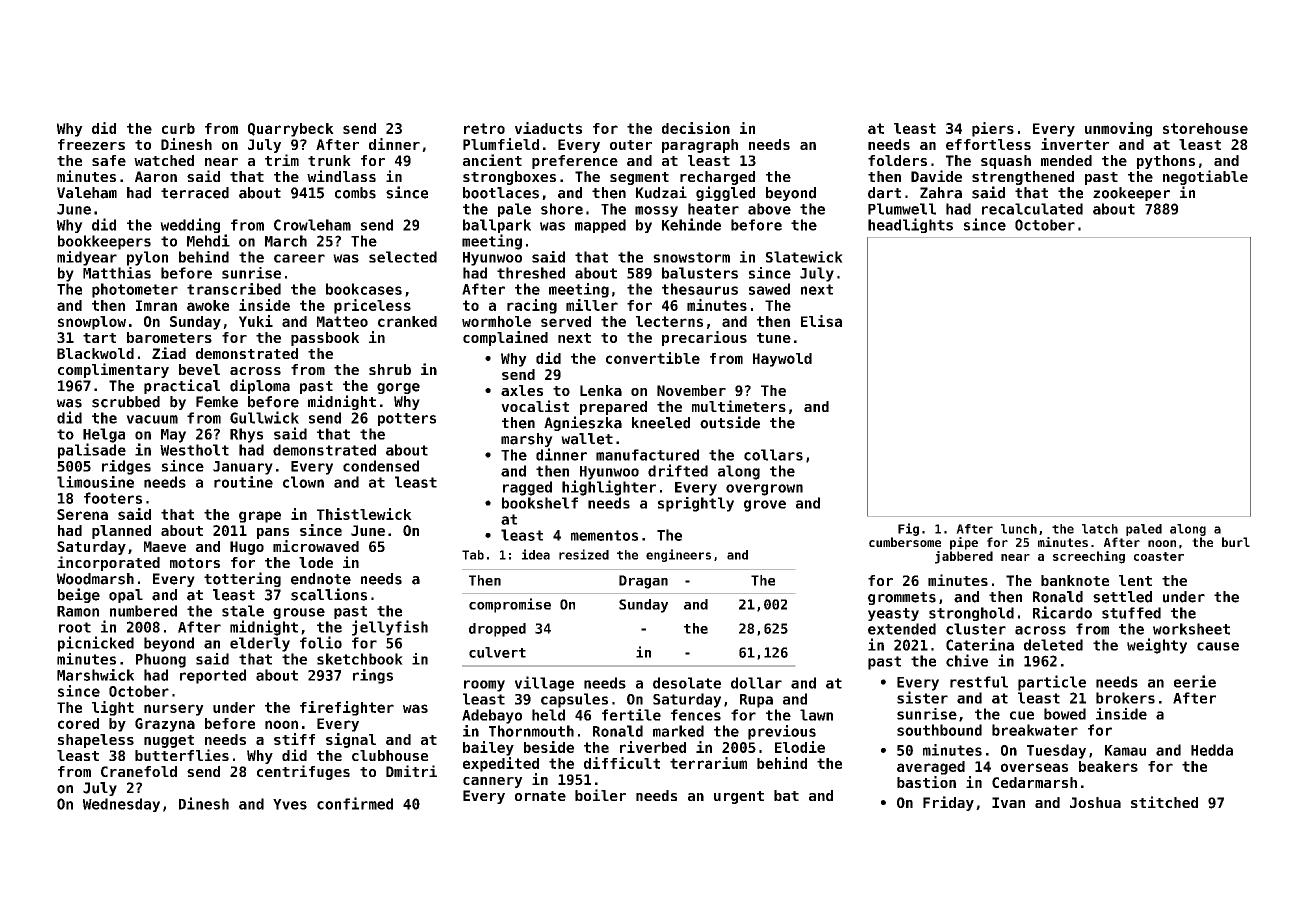 The image size is (1308, 924). Describe the element at coordinates (739, 797) in the screenshot. I see `urgent` at that location.
